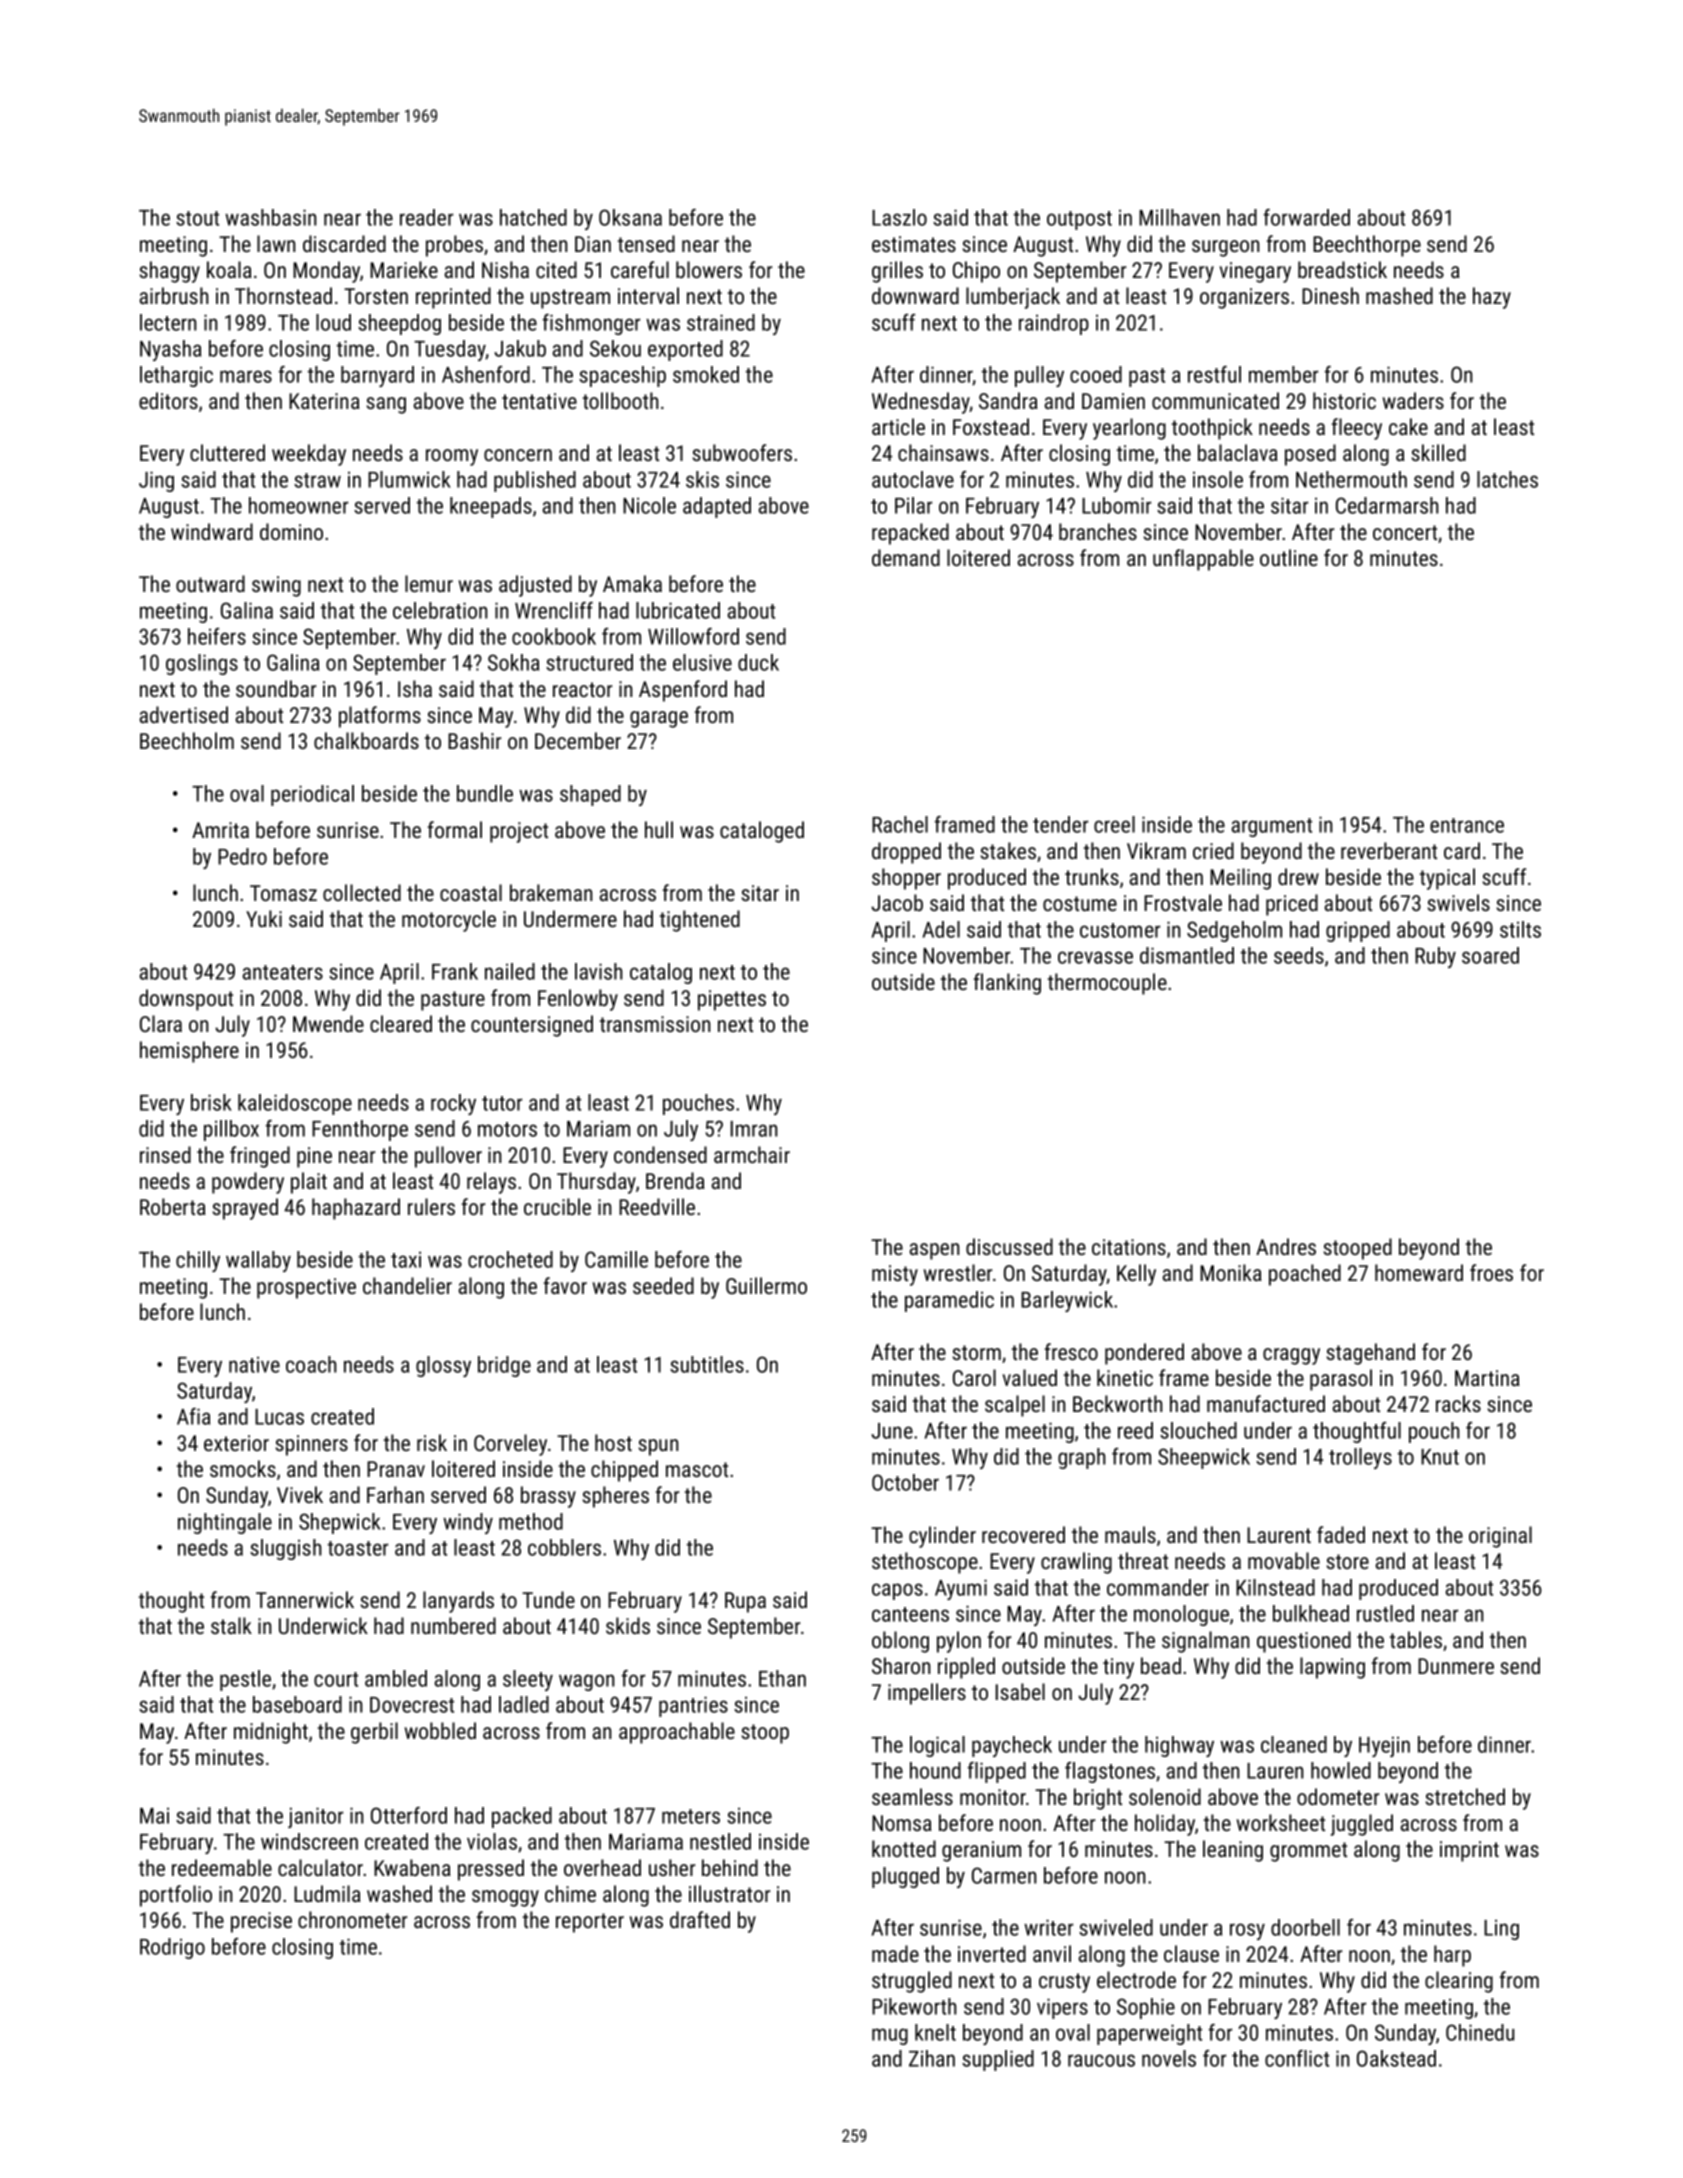  Describe the element at coordinates (502, 1103) in the screenshot. I see `tutor` at that location.
